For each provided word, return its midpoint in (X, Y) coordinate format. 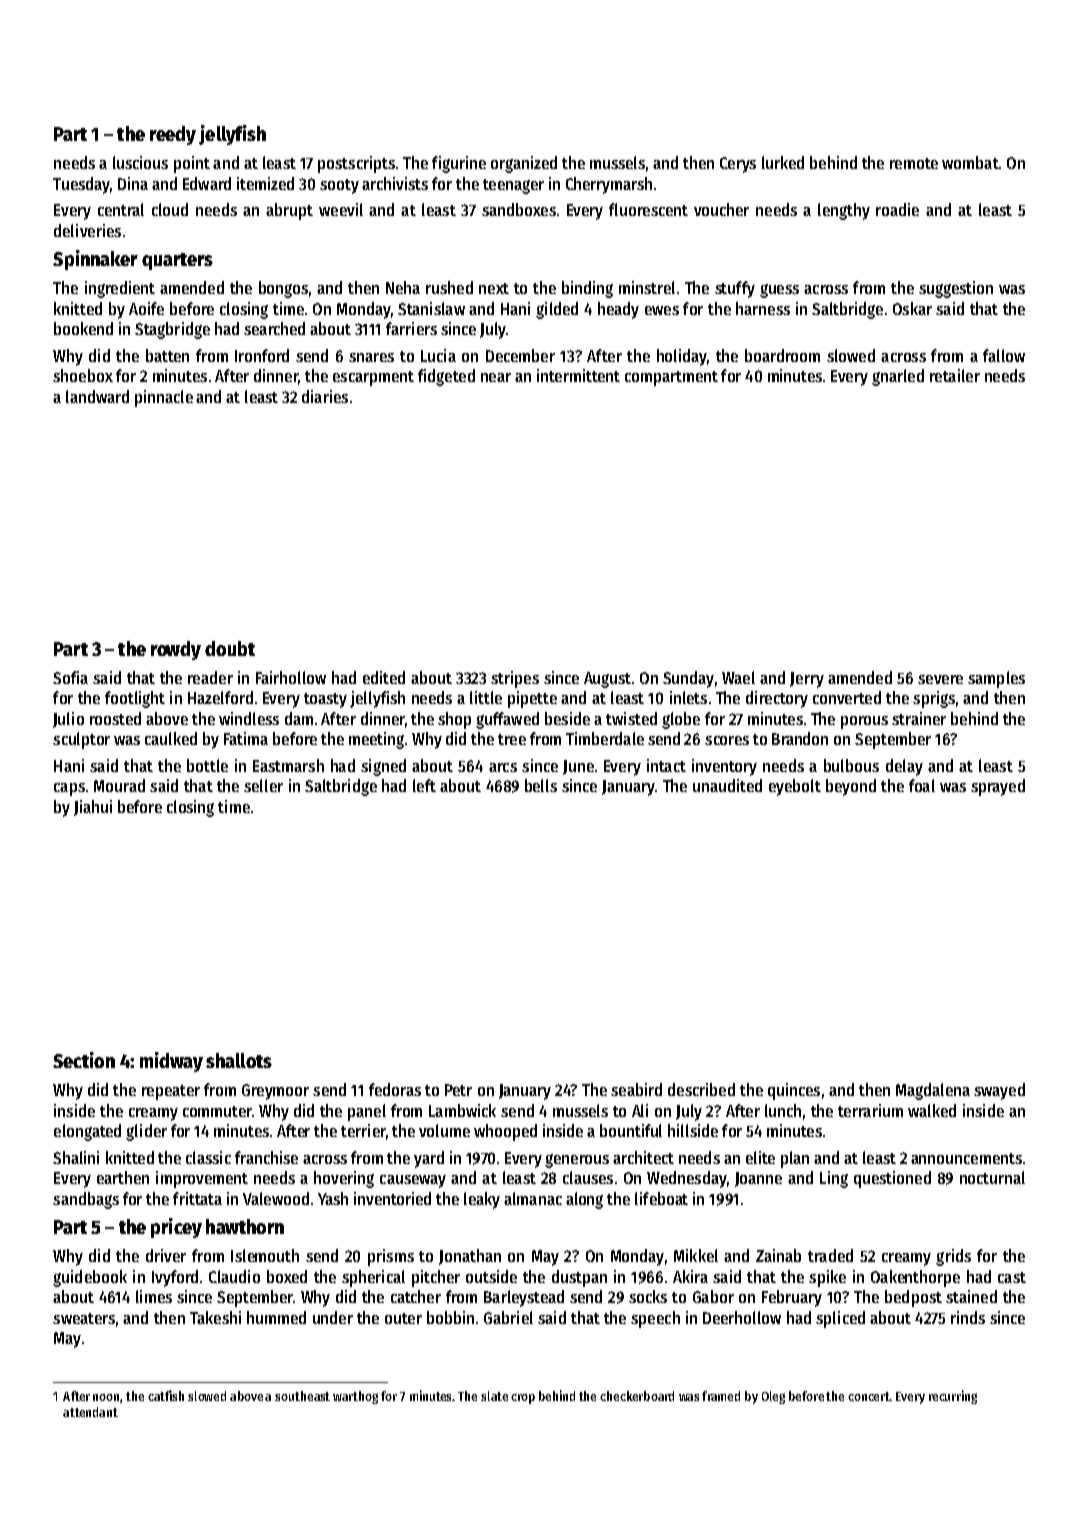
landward (97, 396)
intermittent (578, 375)
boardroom (782, 355)
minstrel (647, 287)
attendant (90, 1412)
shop (454, 720)
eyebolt (795, 787)
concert (869, 1396)
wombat (970, 162)
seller (263, 785)
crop (523, 1399)
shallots (239, 1060)
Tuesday (81, 185)
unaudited (727, 785)
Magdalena (933, 1091)
